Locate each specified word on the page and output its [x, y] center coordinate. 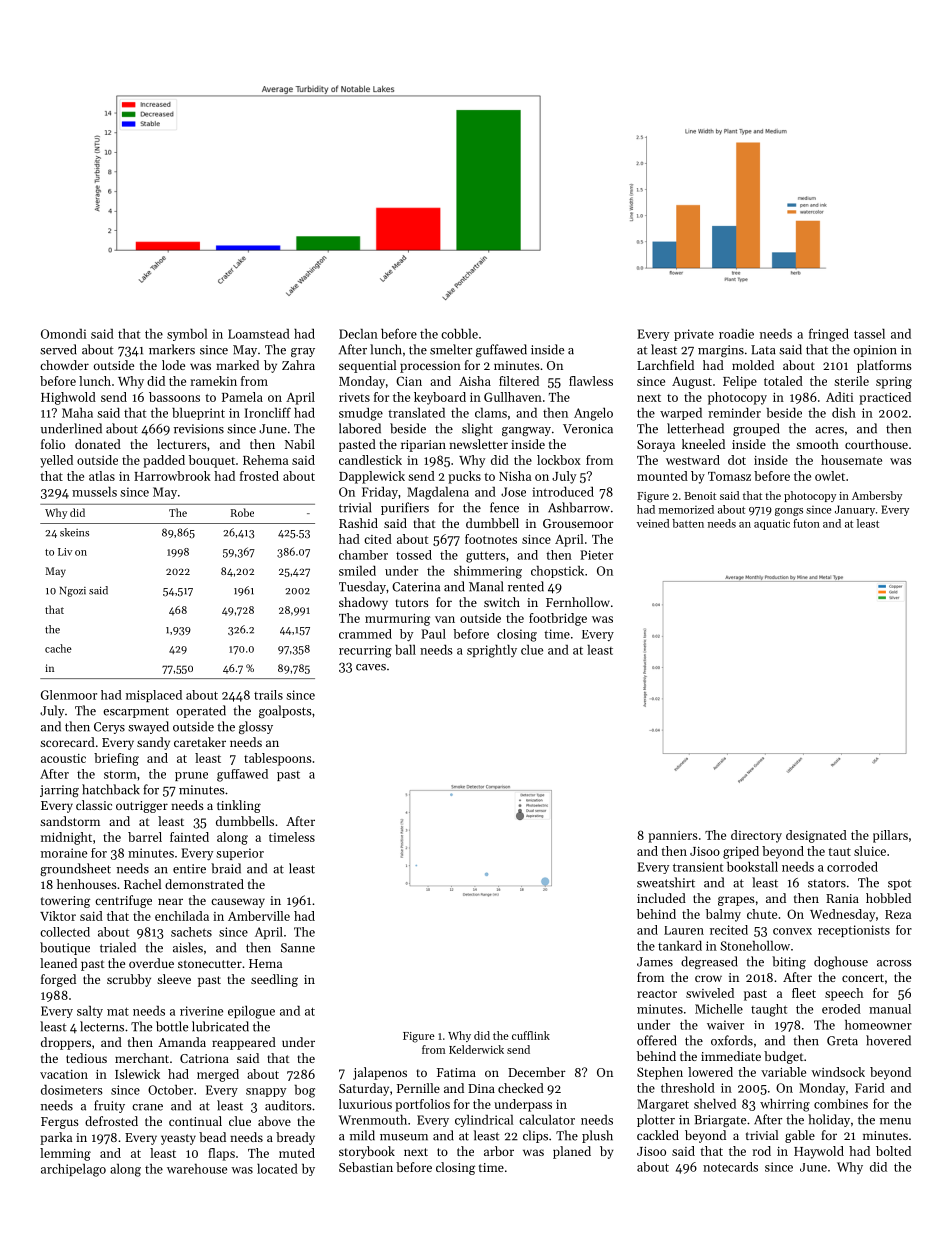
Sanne [298, 948]
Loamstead [259, 334]
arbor [499, 1151]
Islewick [137, 1074]
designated [816, 836]
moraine [64, 853]
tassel [869, 334]
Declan [358, 334]
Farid [870, 1088]
